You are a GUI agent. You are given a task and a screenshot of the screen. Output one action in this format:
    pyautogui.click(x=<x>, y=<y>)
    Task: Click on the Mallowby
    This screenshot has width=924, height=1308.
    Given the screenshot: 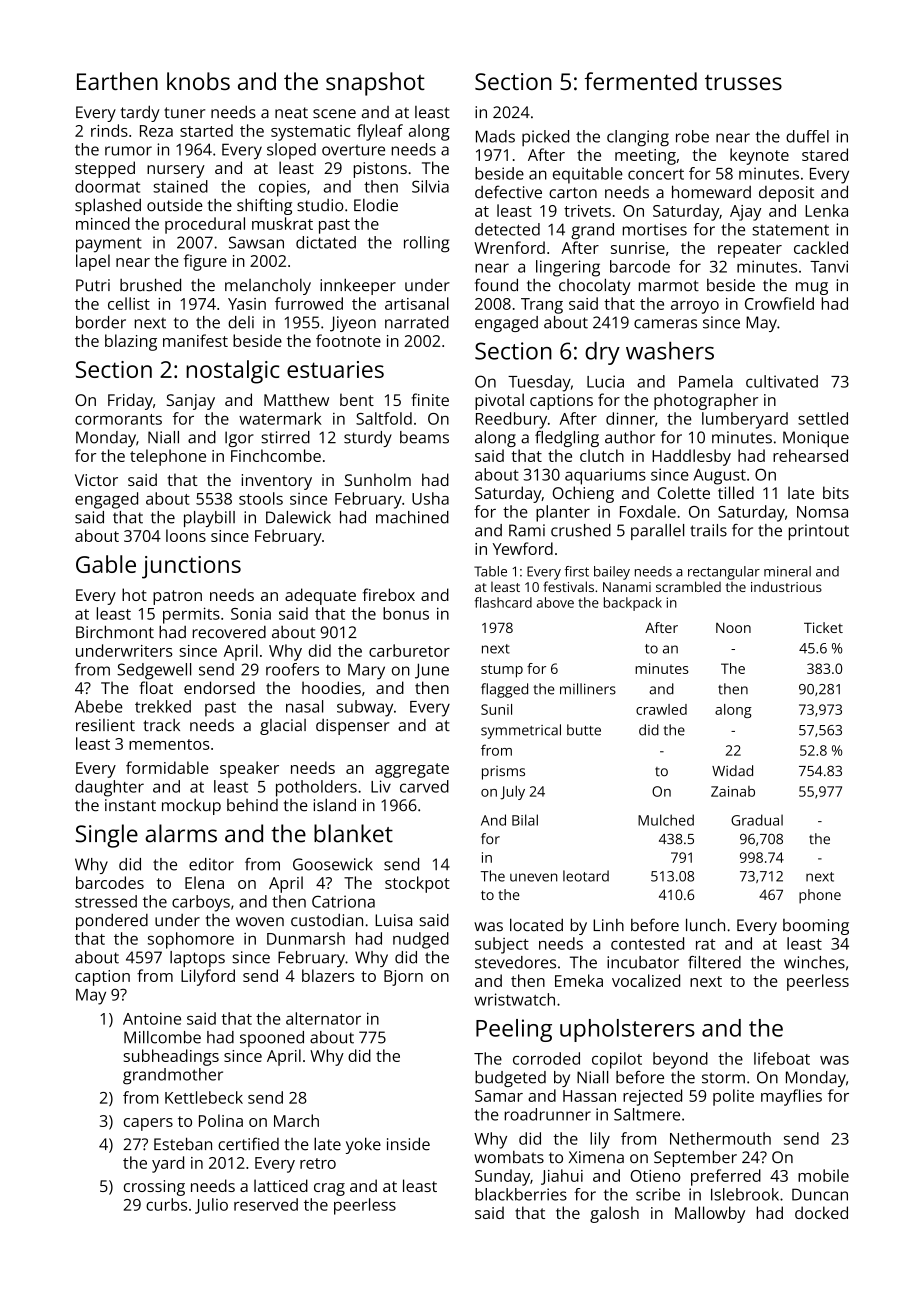 What is the action you would take?
    pyautogui.click(x=710, y=1214)
